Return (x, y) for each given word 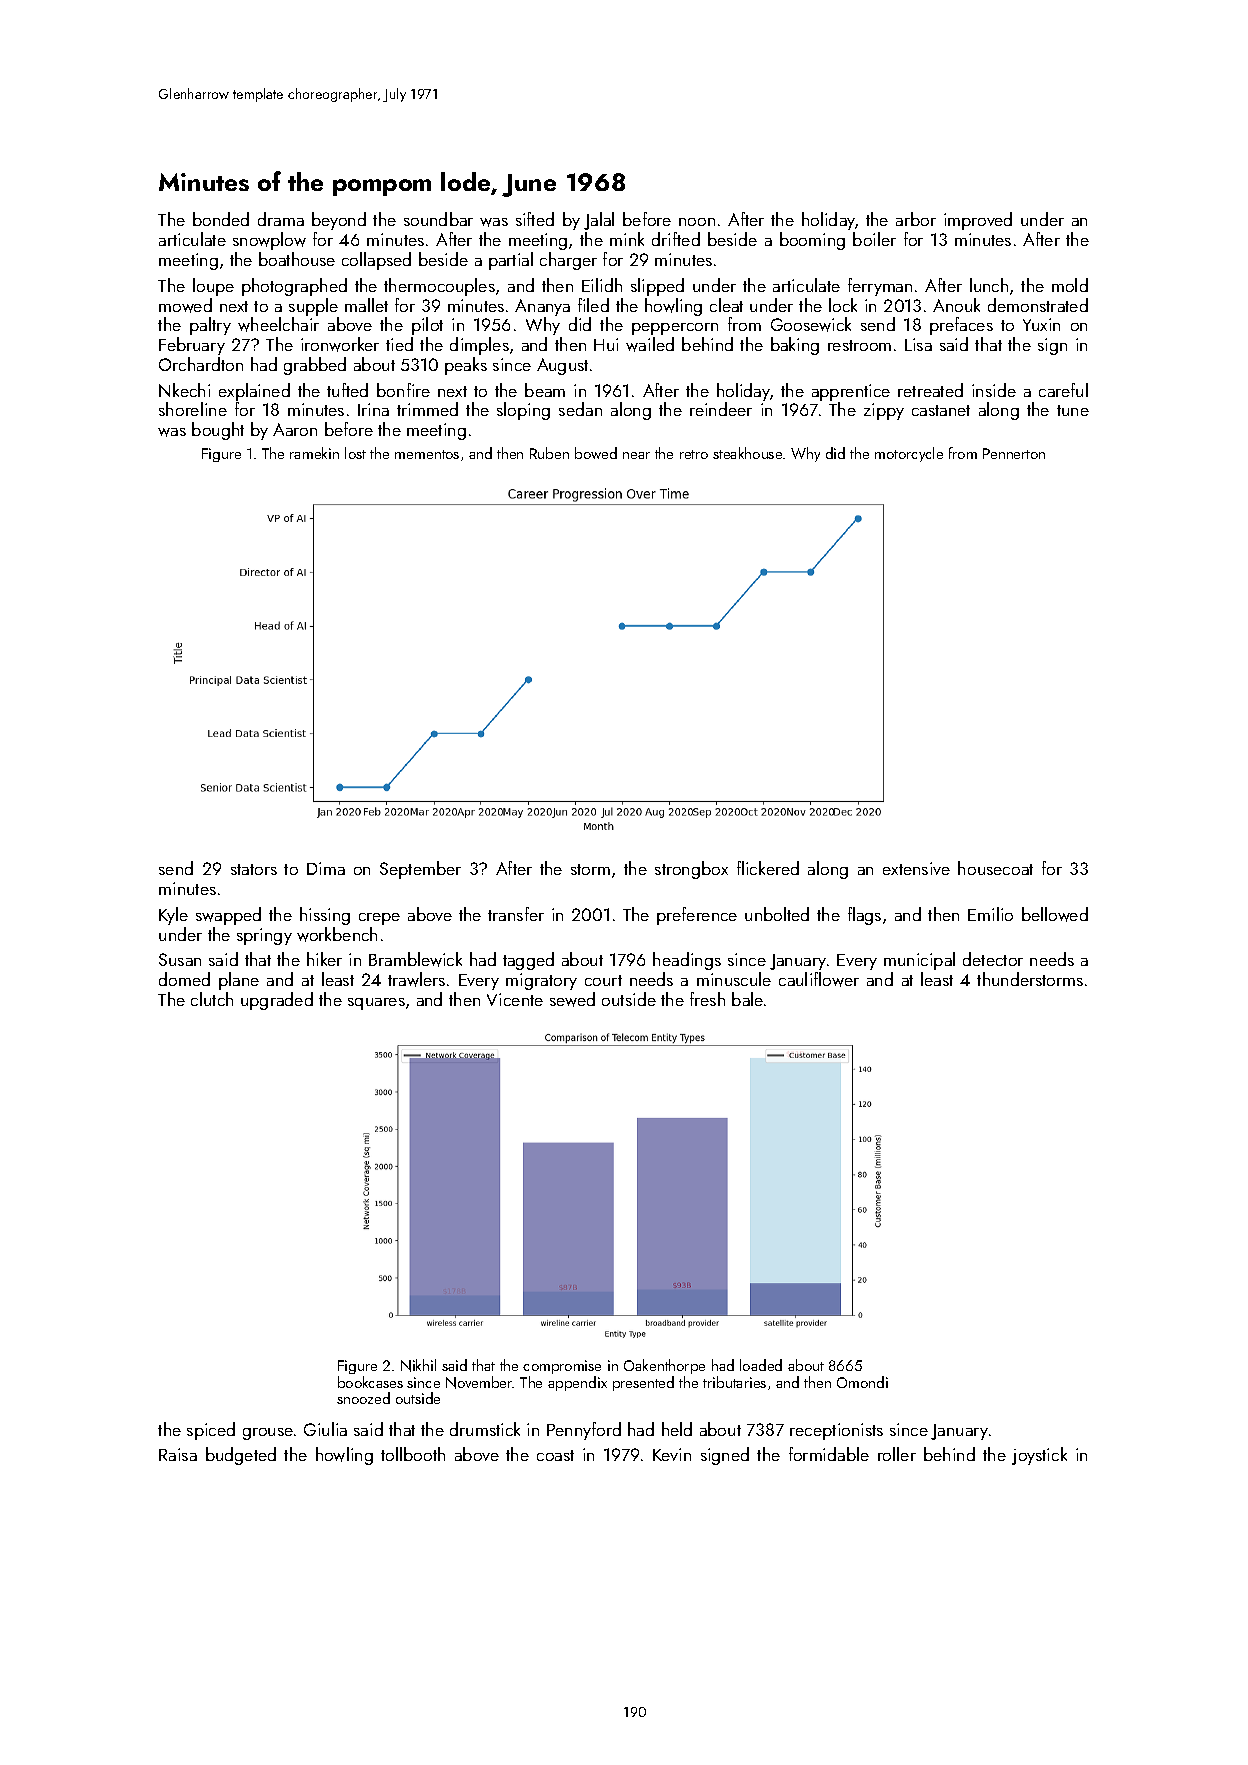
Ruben (549, 453)
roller (897, 1454)
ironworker (340, 344)
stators (254, 869)
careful (1063, 390)
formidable (829, 1454)
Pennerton (1014, 453)
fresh (707, 999)
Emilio (990, 914)
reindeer (721, 409)
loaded (761, 1365)
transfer (516, 914)
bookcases (370, 1382)
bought (218, 431)
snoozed (363, 1398)
